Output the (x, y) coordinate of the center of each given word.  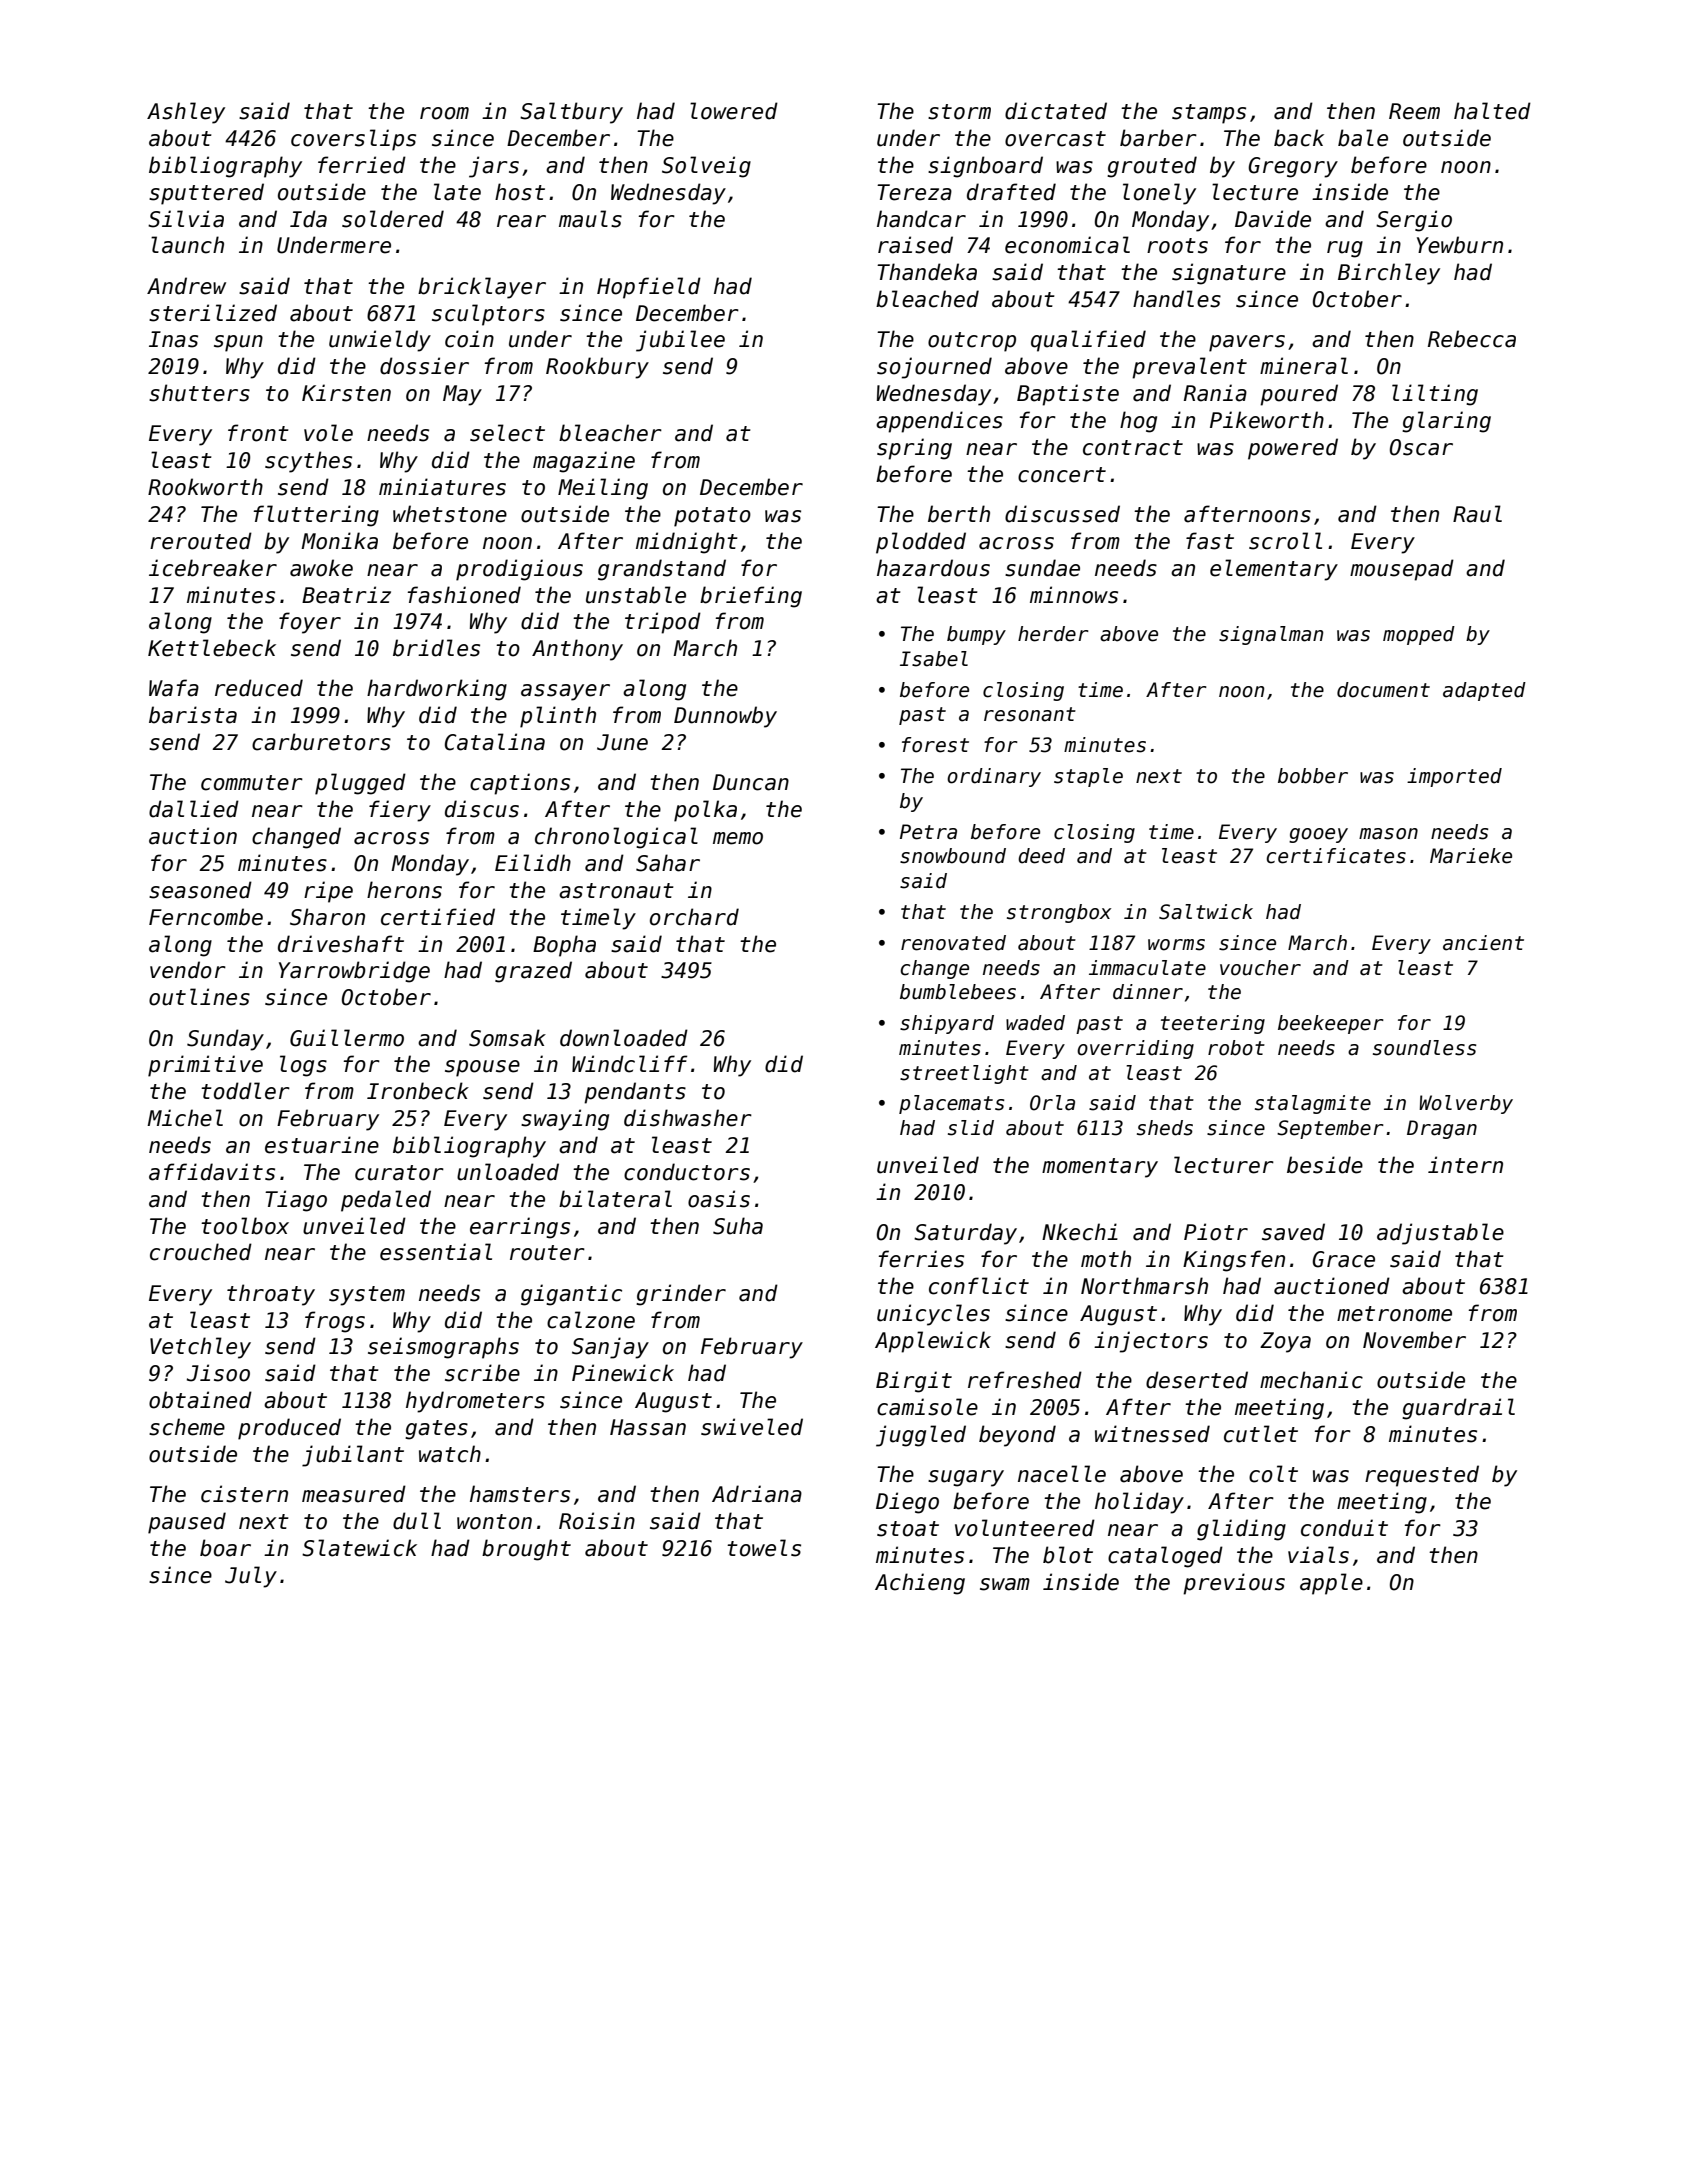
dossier (424, 366)
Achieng (920, 1584)
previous (1234, 1584)
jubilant (353, 1456)
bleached (927, 299)
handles (1177, 299)
